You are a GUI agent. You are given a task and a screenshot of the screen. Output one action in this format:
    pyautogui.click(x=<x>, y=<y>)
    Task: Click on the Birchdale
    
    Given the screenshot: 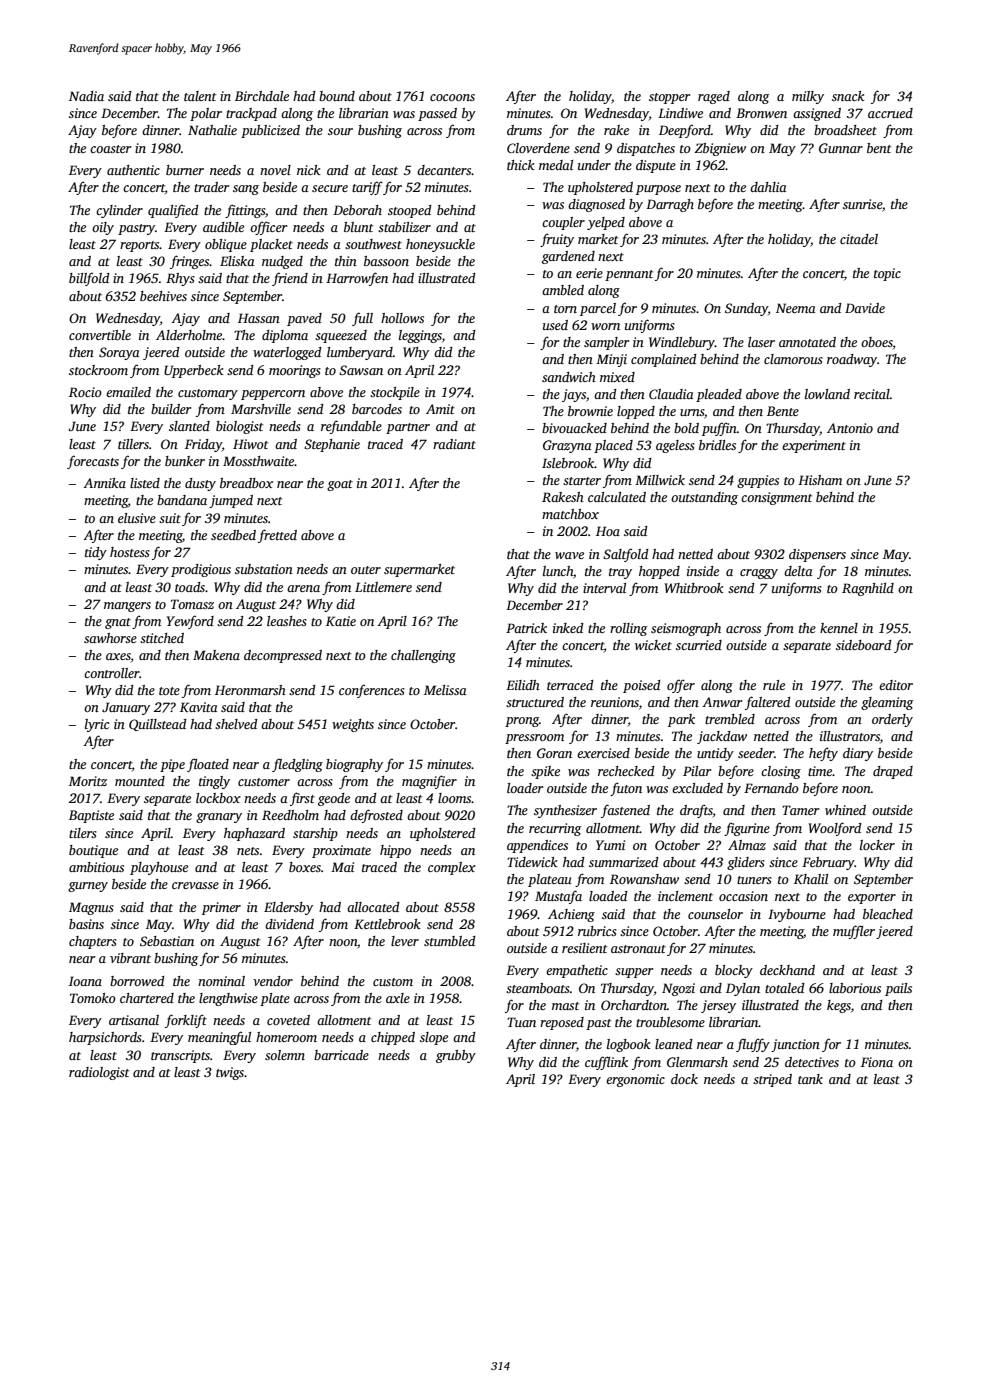 What is the action you would take?
    pyautogui.click(x=262, y=96)
